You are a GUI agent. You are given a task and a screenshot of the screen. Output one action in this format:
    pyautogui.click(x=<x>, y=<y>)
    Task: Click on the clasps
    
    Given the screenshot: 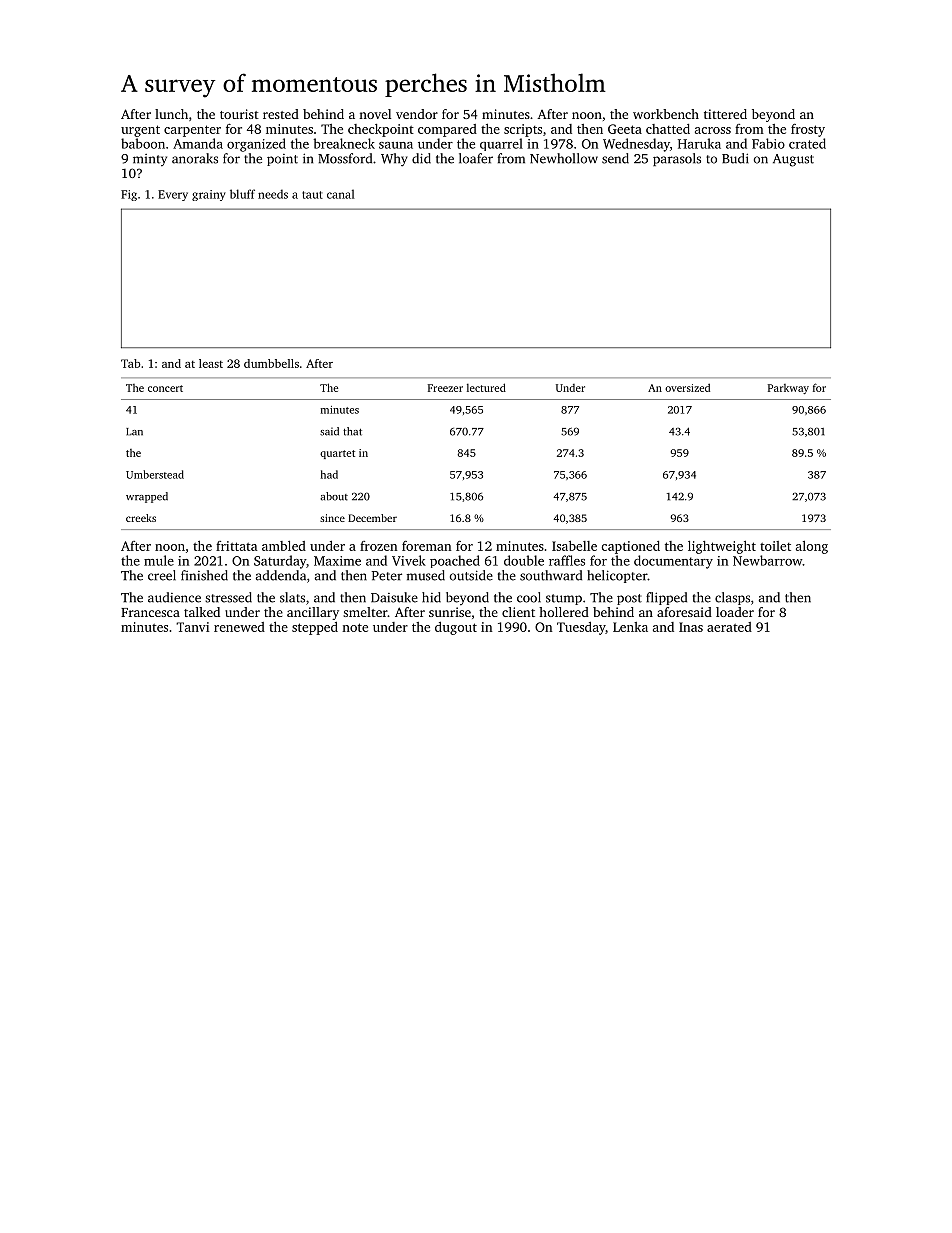 What is the action you would take?
    pyautogui.click(x=732, y=598)
